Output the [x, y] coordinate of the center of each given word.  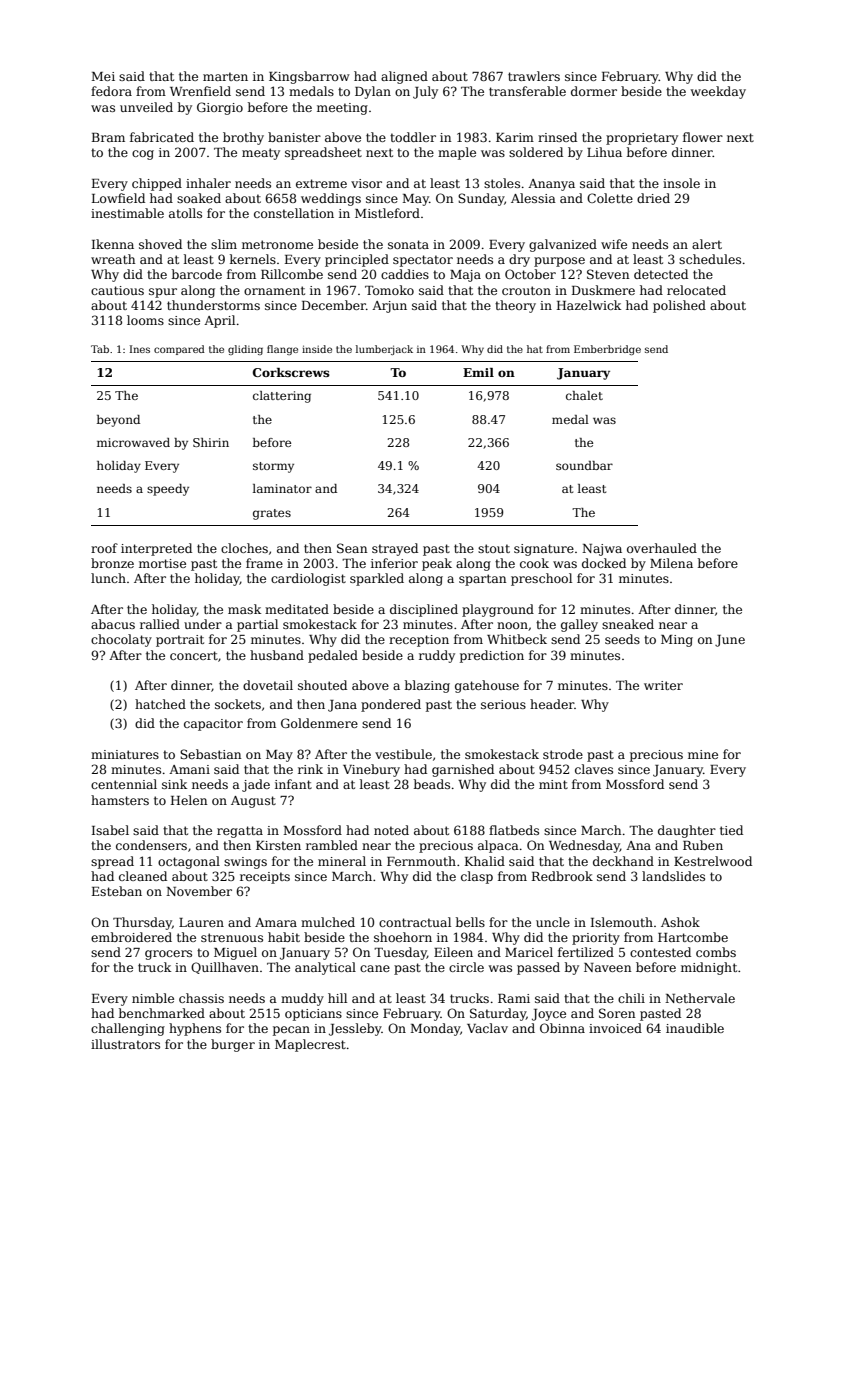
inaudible [695, 1028]
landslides [673, 876]
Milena [671, 563]
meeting [342, 109]
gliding [245, 350]
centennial [124, 784]
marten [225, 76]
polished [679, 306]
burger [233, 1045]
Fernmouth [421, 861]
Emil [478, 372]
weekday [718, 92]
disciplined [424, 610]
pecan [291, 1031]
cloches [244, 548]
